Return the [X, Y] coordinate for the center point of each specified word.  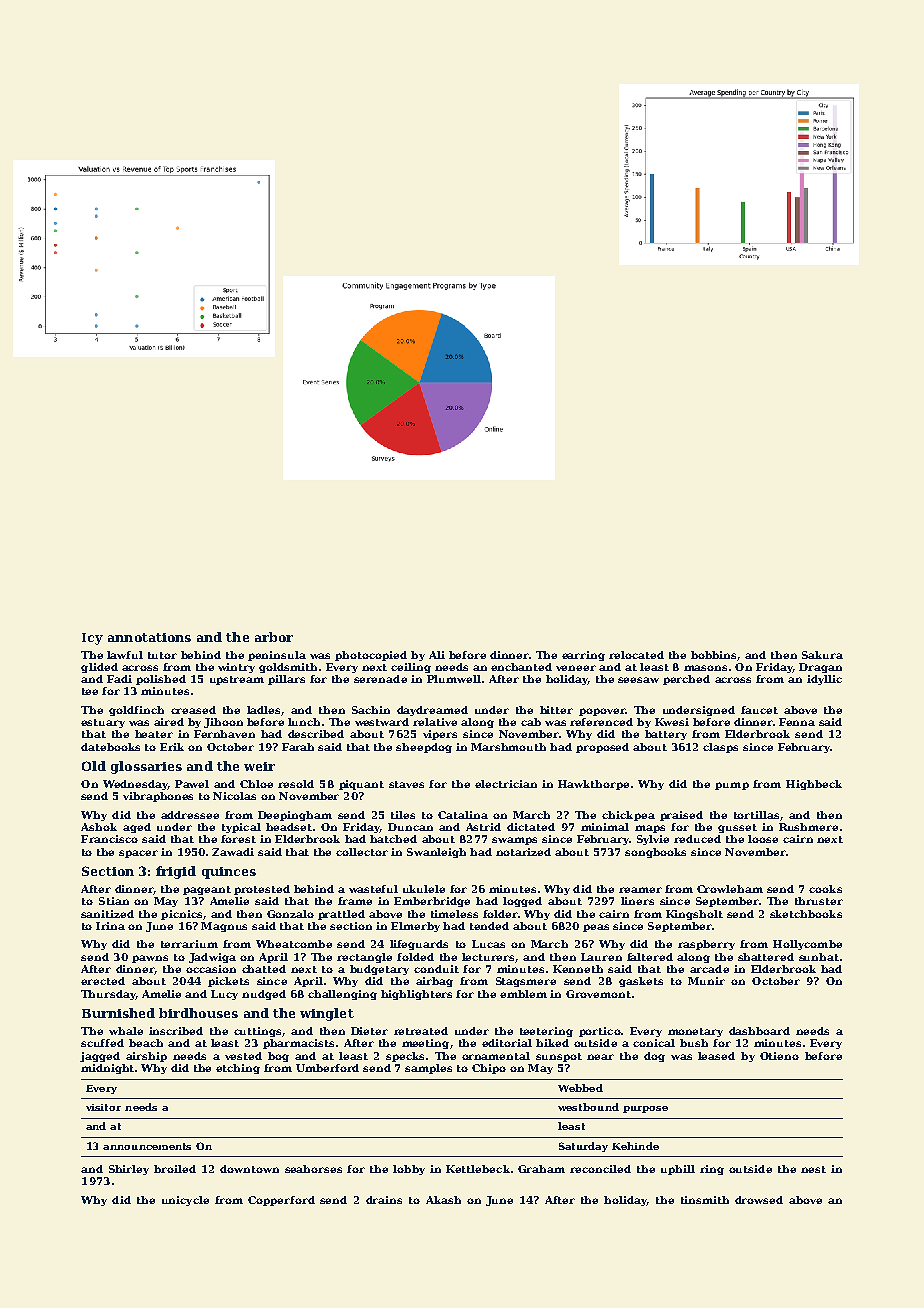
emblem [523, 994]
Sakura [822, 655]
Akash [443, 1200]
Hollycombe [807, 945]
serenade [380, 679]
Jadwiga [212, 958]
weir [259, 766]
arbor [274, 637]
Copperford [281, 1201]
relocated [636, 655]
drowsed [759, 1200]
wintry [236, 668]
